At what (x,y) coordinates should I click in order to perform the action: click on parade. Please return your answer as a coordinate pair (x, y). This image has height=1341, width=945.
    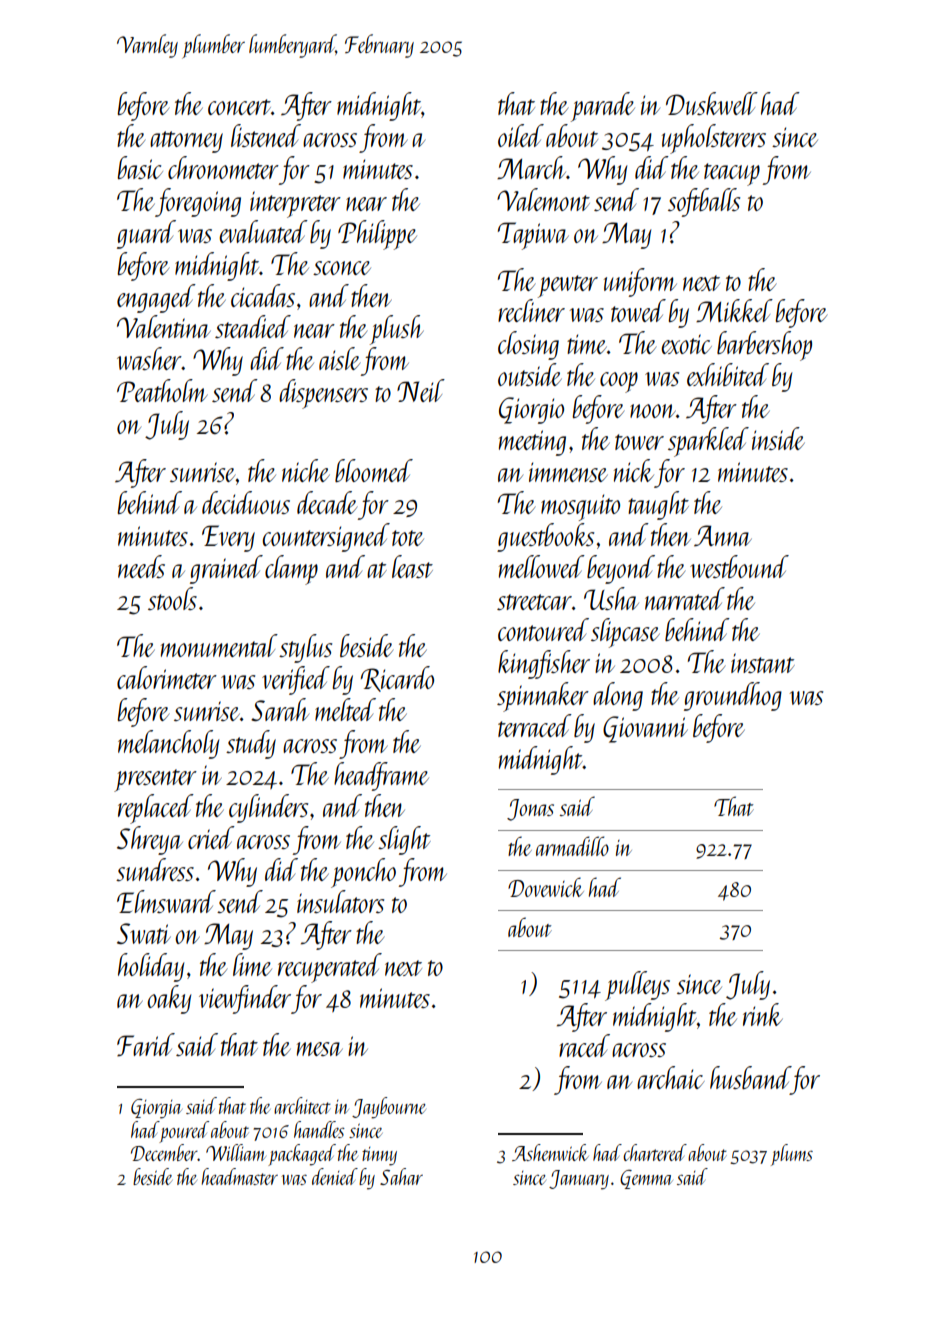
    Looking at the image, I should click on (603, 107).
